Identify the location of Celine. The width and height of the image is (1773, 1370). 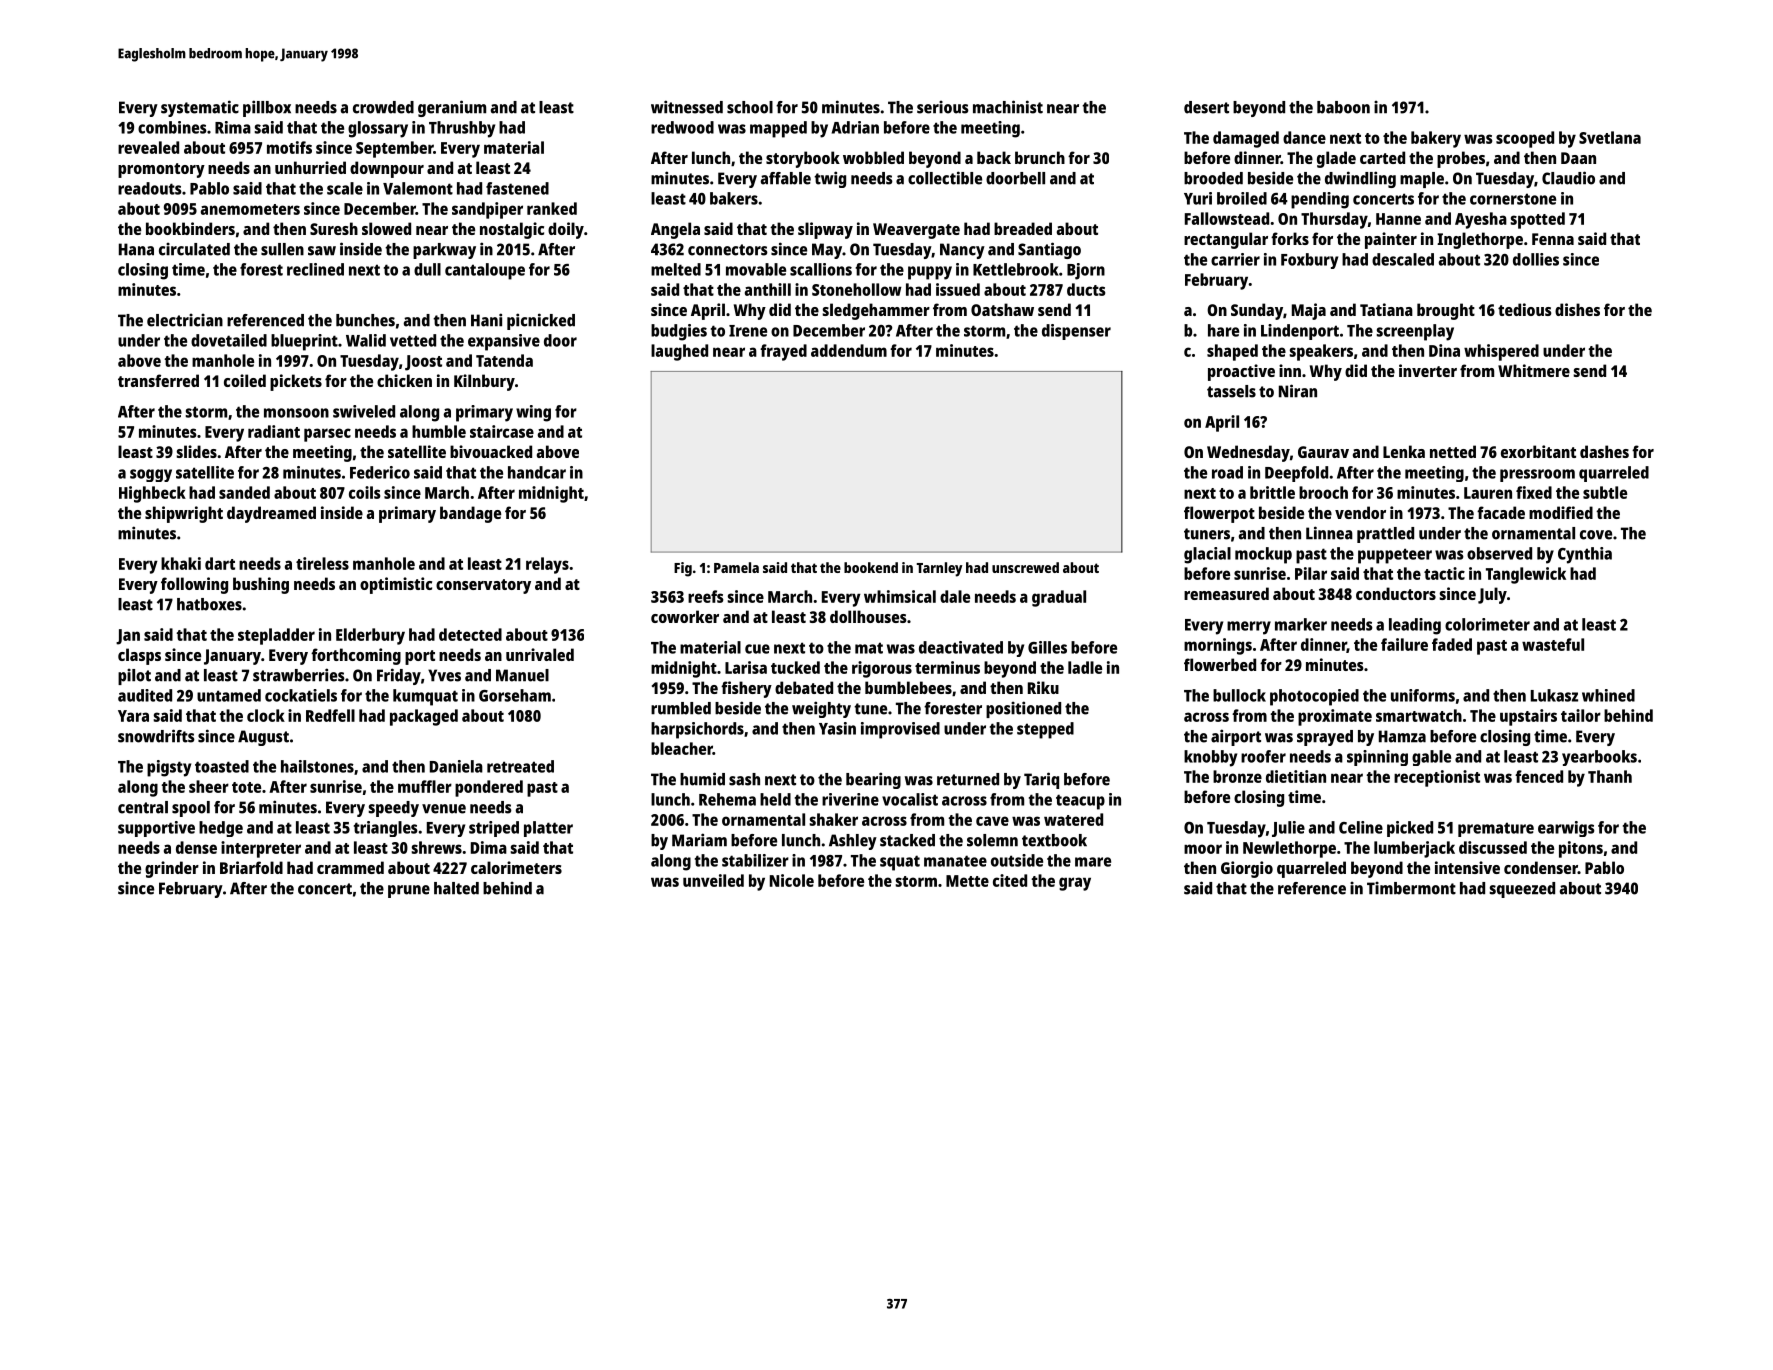
(1361, 827).
